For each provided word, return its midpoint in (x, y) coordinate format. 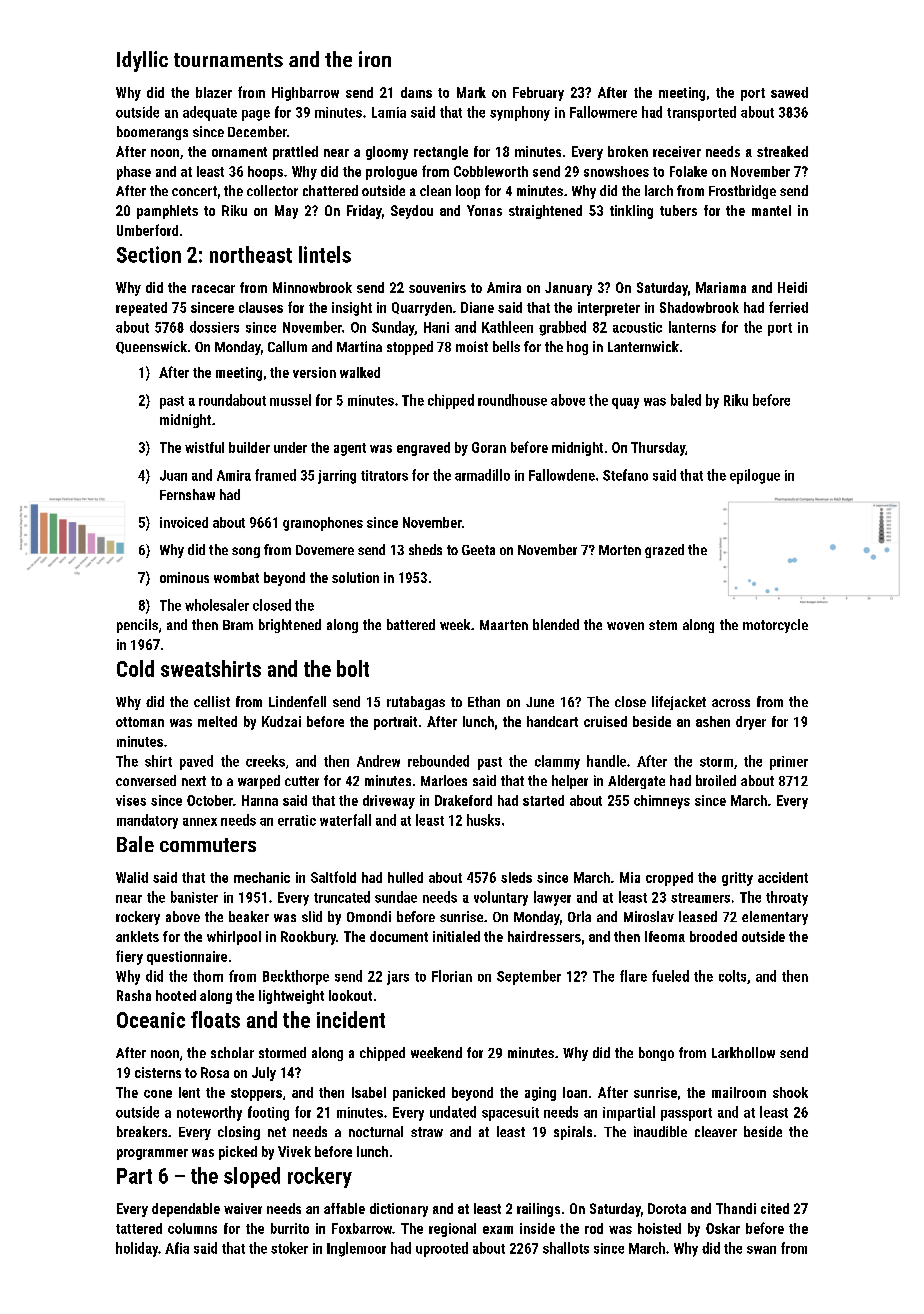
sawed (789, 92)
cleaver (716, 1131)
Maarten (504, 625)
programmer (152, 1154)
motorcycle (775, 626)
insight (352, 309)
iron (375, 59)
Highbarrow (305, 94)
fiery (129, 957)
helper (570, 782)
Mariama (721, 287)
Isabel (369, 1092)
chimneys (662, 802)
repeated (141, 309)
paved (196, 762)
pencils (137, 626)
